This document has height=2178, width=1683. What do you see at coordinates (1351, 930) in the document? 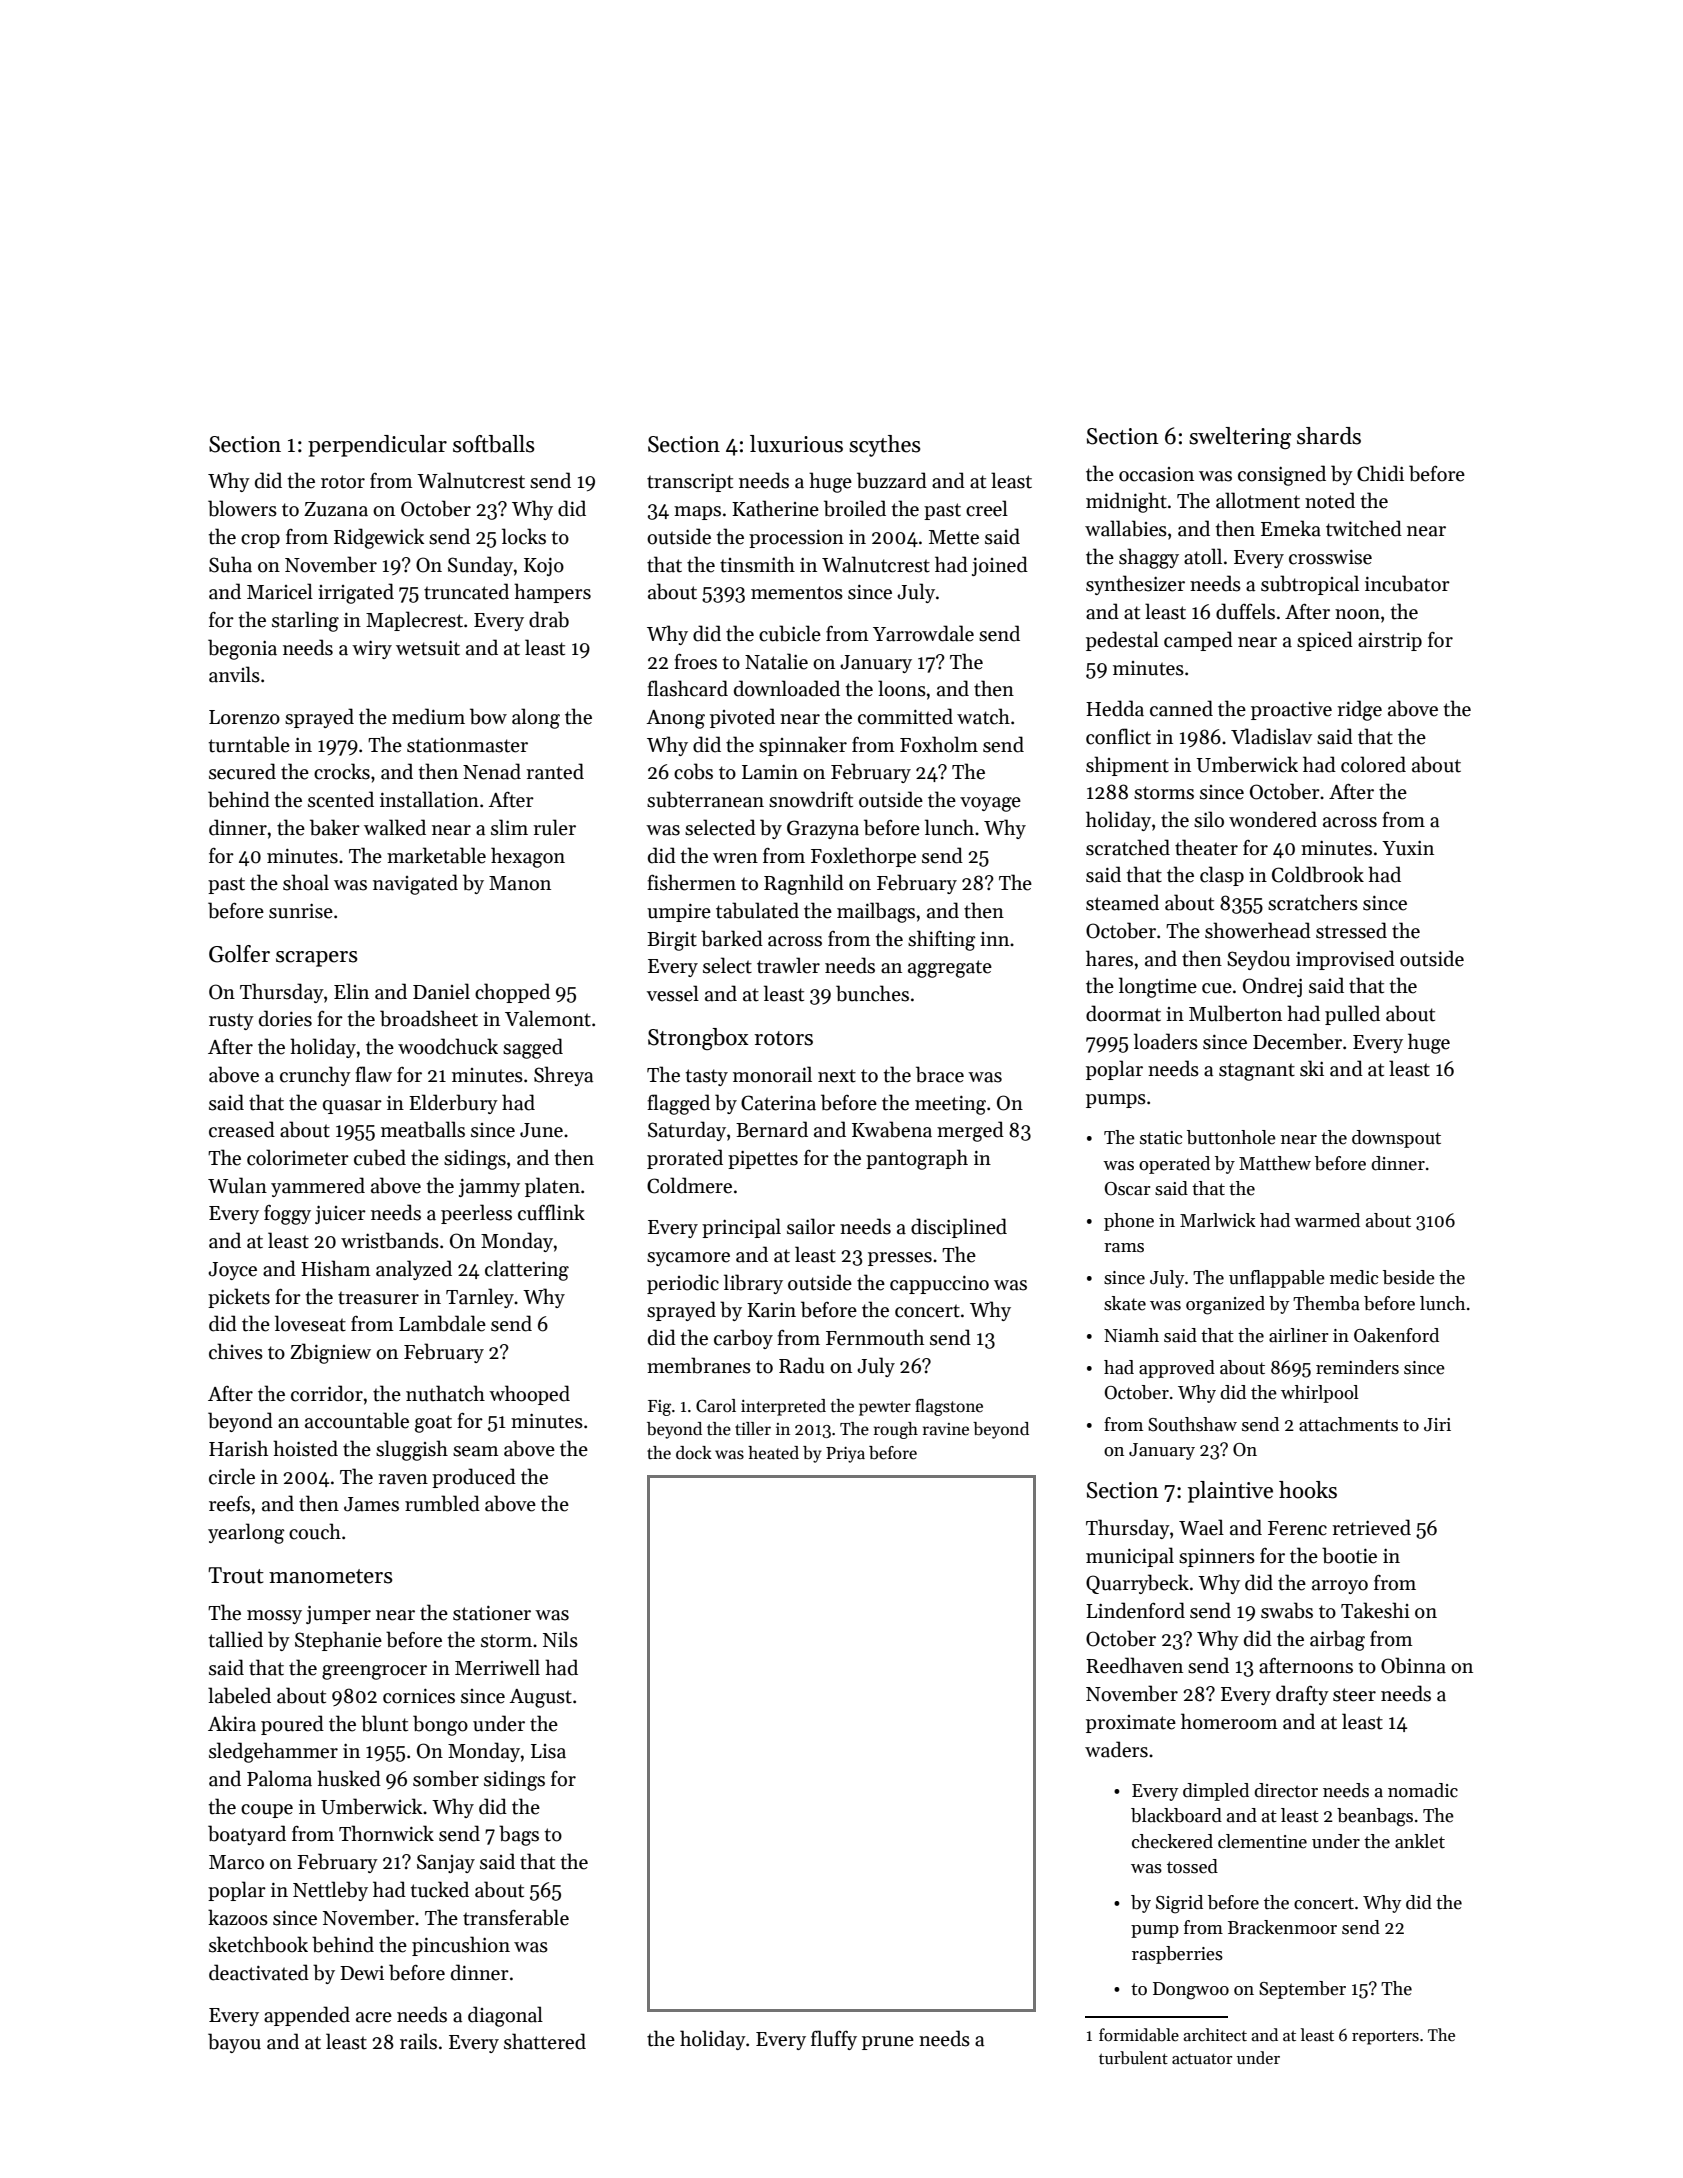
I see `stressed` at bounding box center [1351, 930].
